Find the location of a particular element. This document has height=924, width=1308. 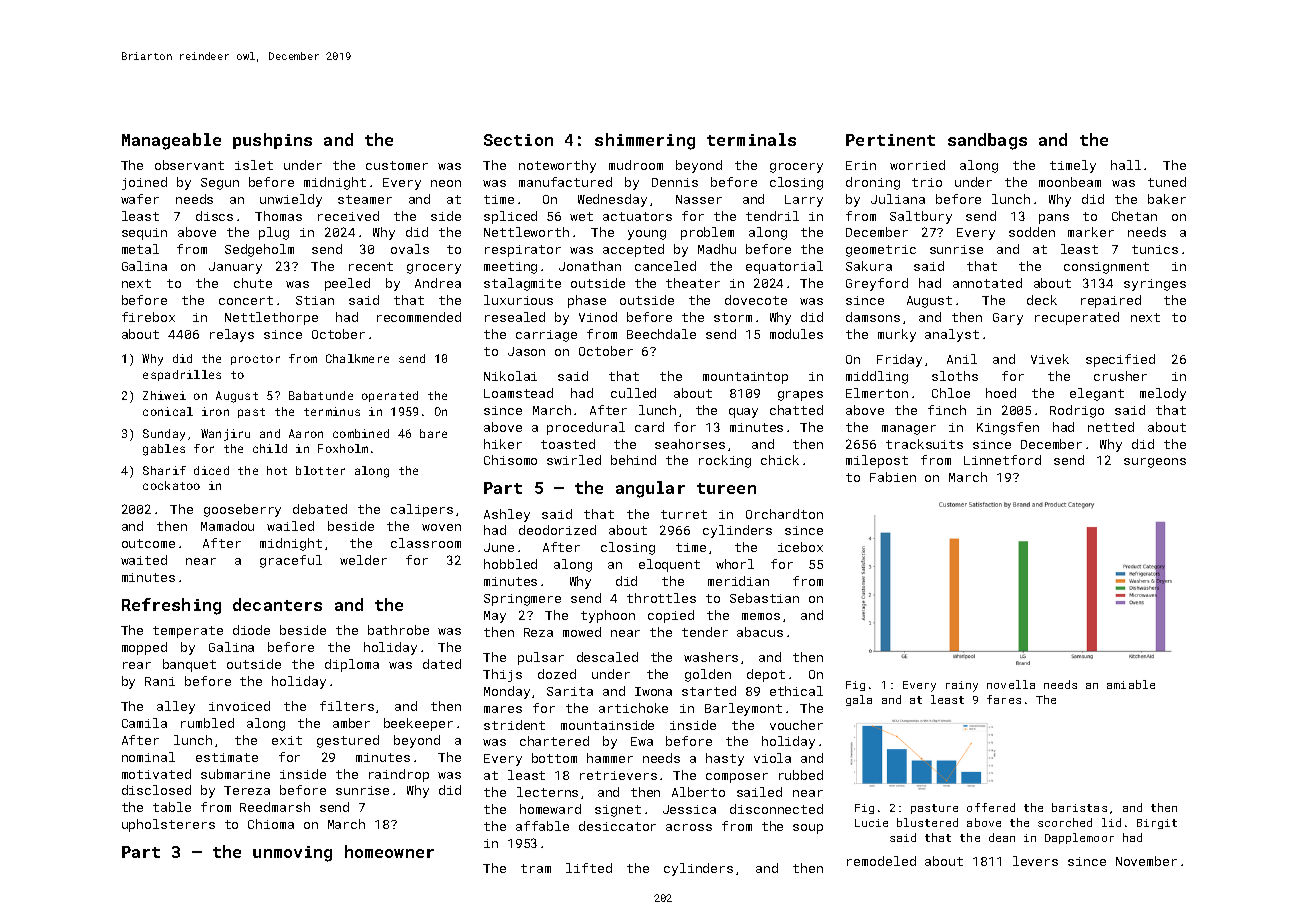

specified is located at coordinates (1120, 360).
